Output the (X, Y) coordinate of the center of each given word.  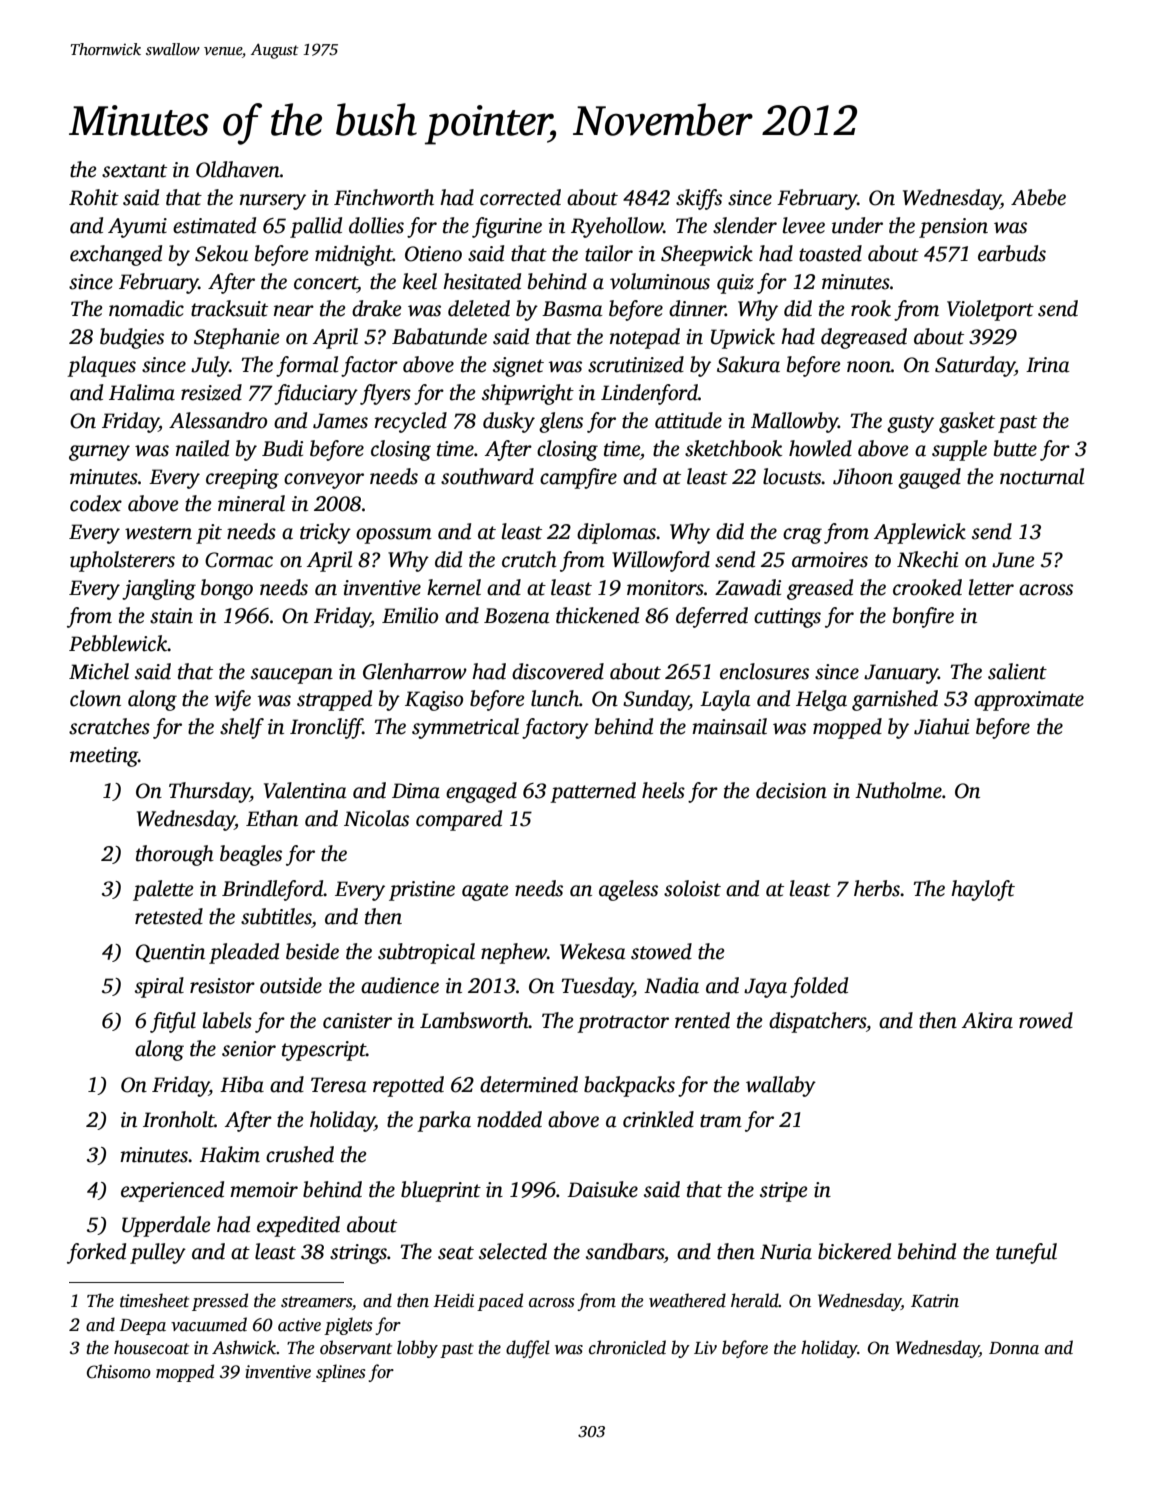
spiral (159, 987)
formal (307, 366)
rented (702, 1020)
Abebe (1038, 197)
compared (459, 820)
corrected (520, 197)
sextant (134, 171)
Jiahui (941, 726)
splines (341, 1373)
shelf (242, 728)
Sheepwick (707, 255)
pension (953, 228)
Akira (987, 1020)
